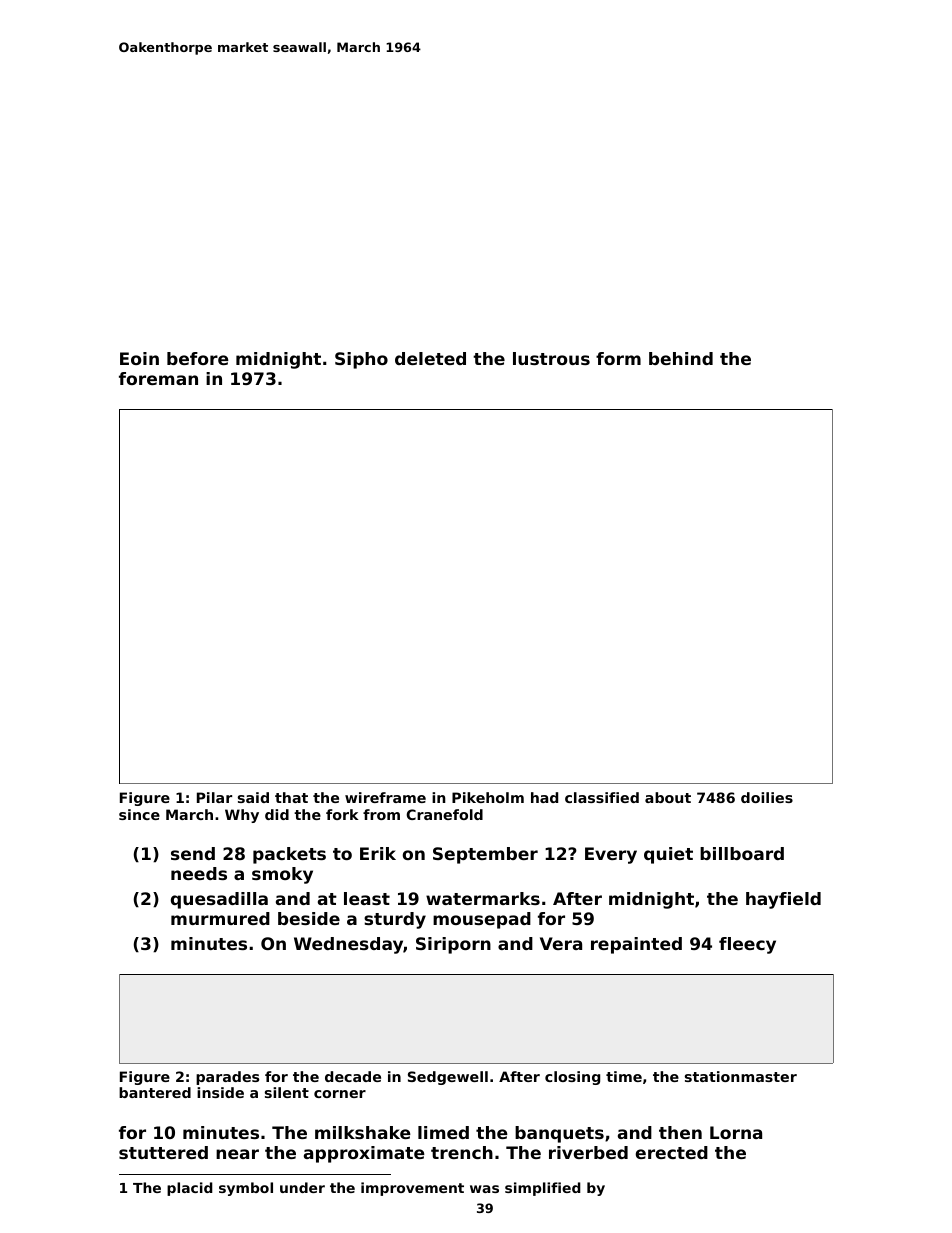 This screenshot has height=1233, width=952. What do you see at coordinates (302, 1187) in the screenshot?
I see `under` at bounding box center [302, 1187].
